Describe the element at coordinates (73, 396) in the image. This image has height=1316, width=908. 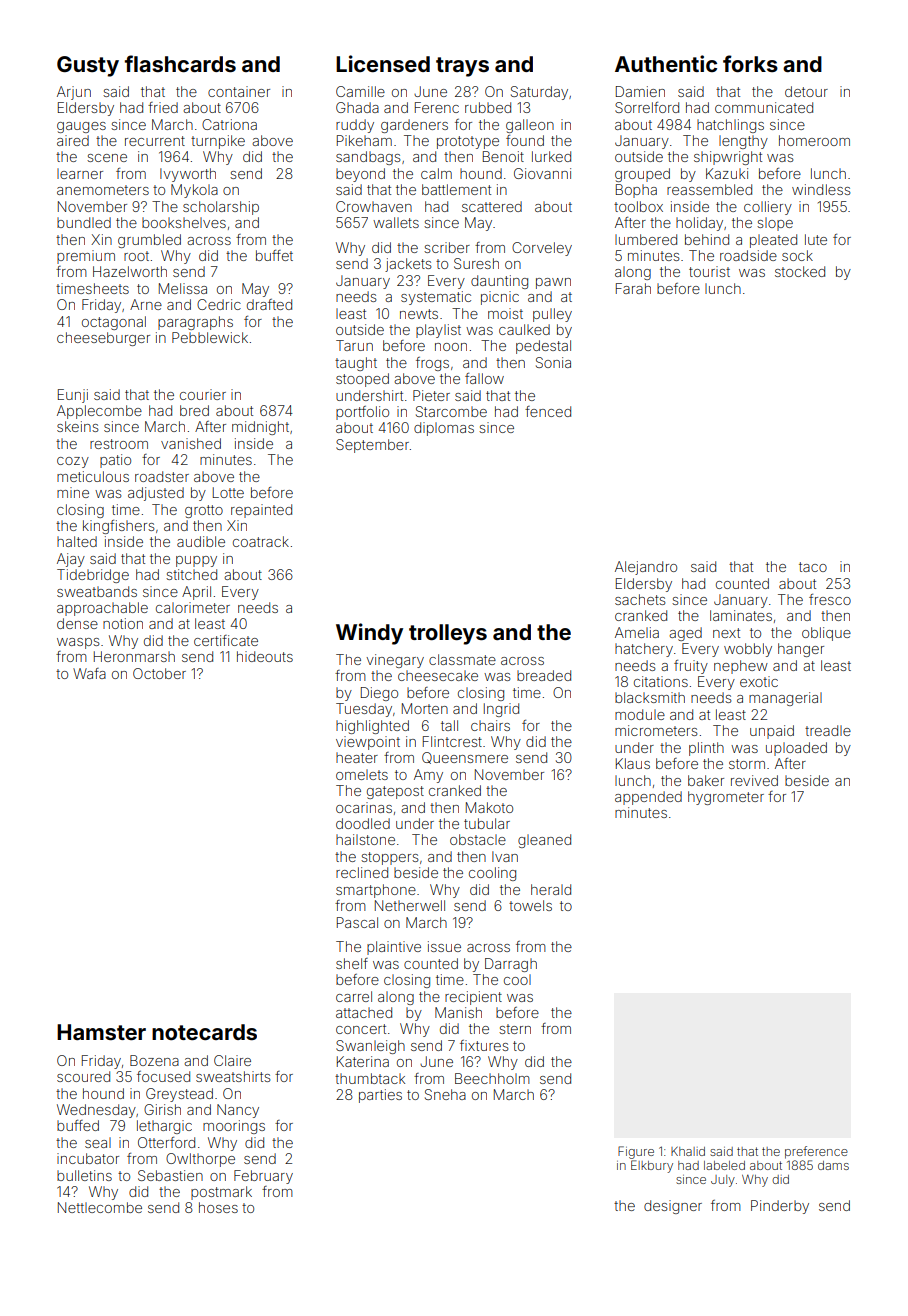
I see `Eunji` at that location.
